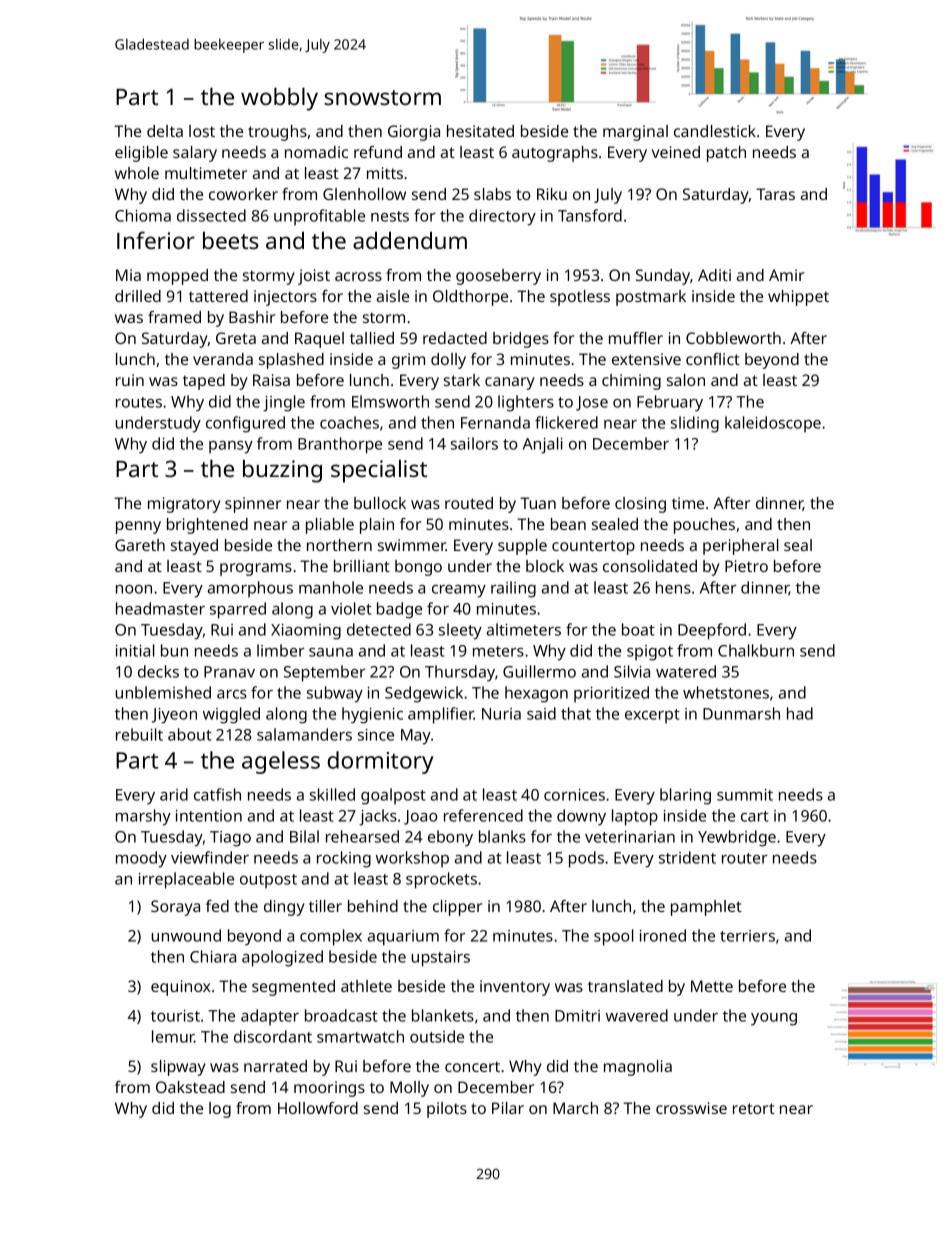 The image size is (952, 1233). Describe the element at coordinates (190, 1087) in the image. I see `Oakstead` at that location.
